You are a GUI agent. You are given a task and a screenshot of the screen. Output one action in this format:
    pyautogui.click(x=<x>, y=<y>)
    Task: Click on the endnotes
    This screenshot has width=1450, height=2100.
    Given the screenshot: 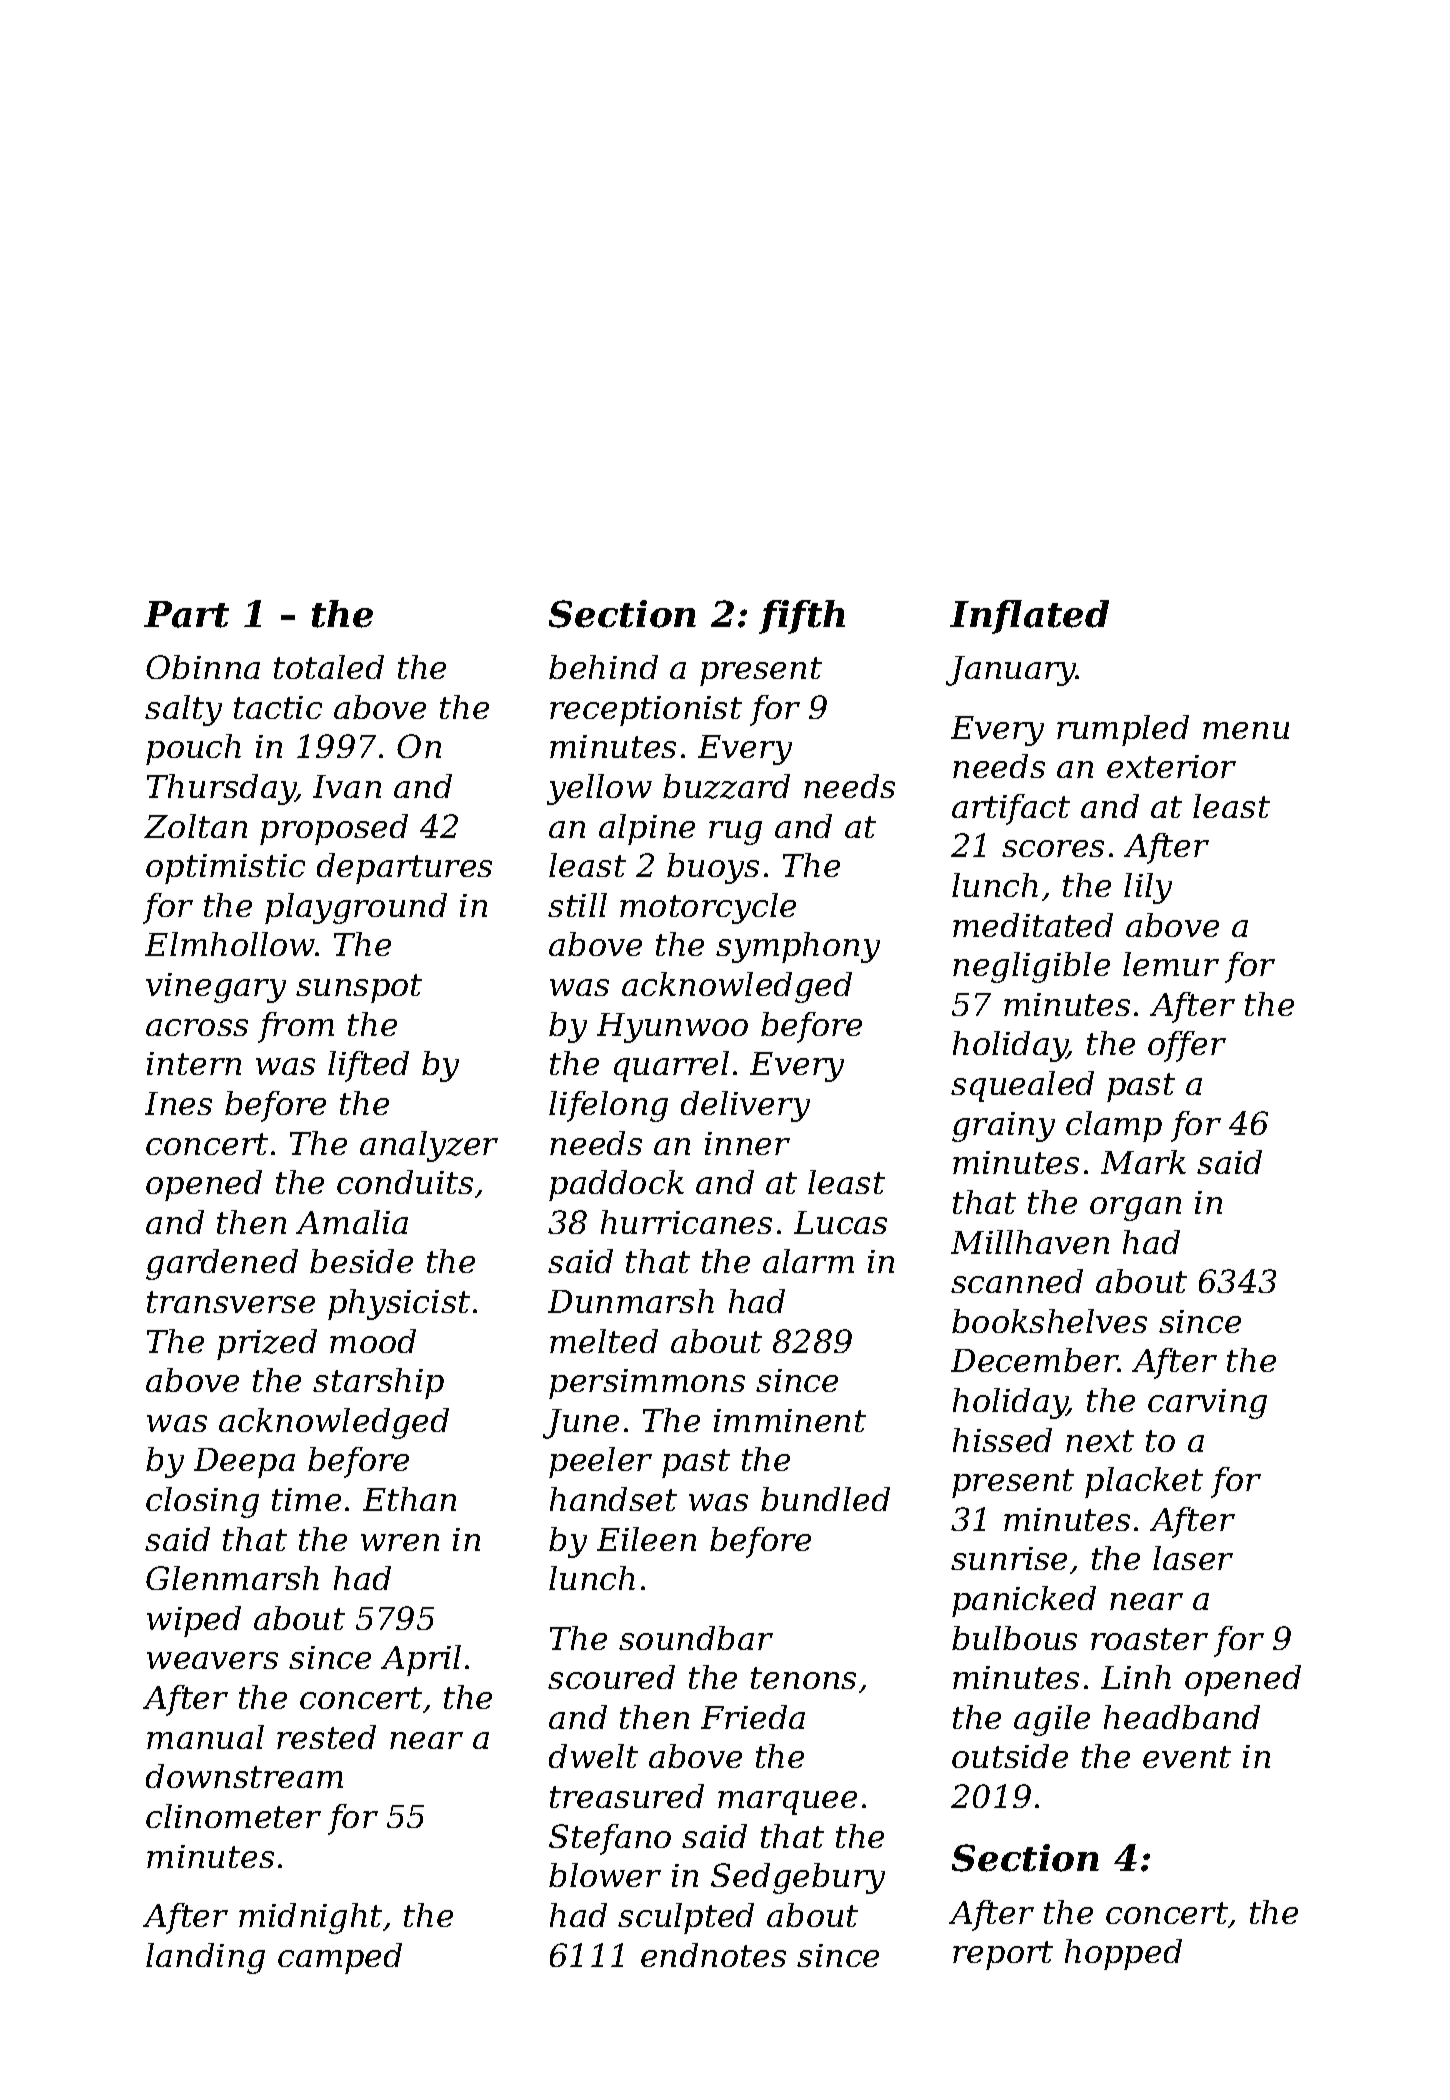 What is the action you would take?
    pyautogui.click(x=713, y=1955)
